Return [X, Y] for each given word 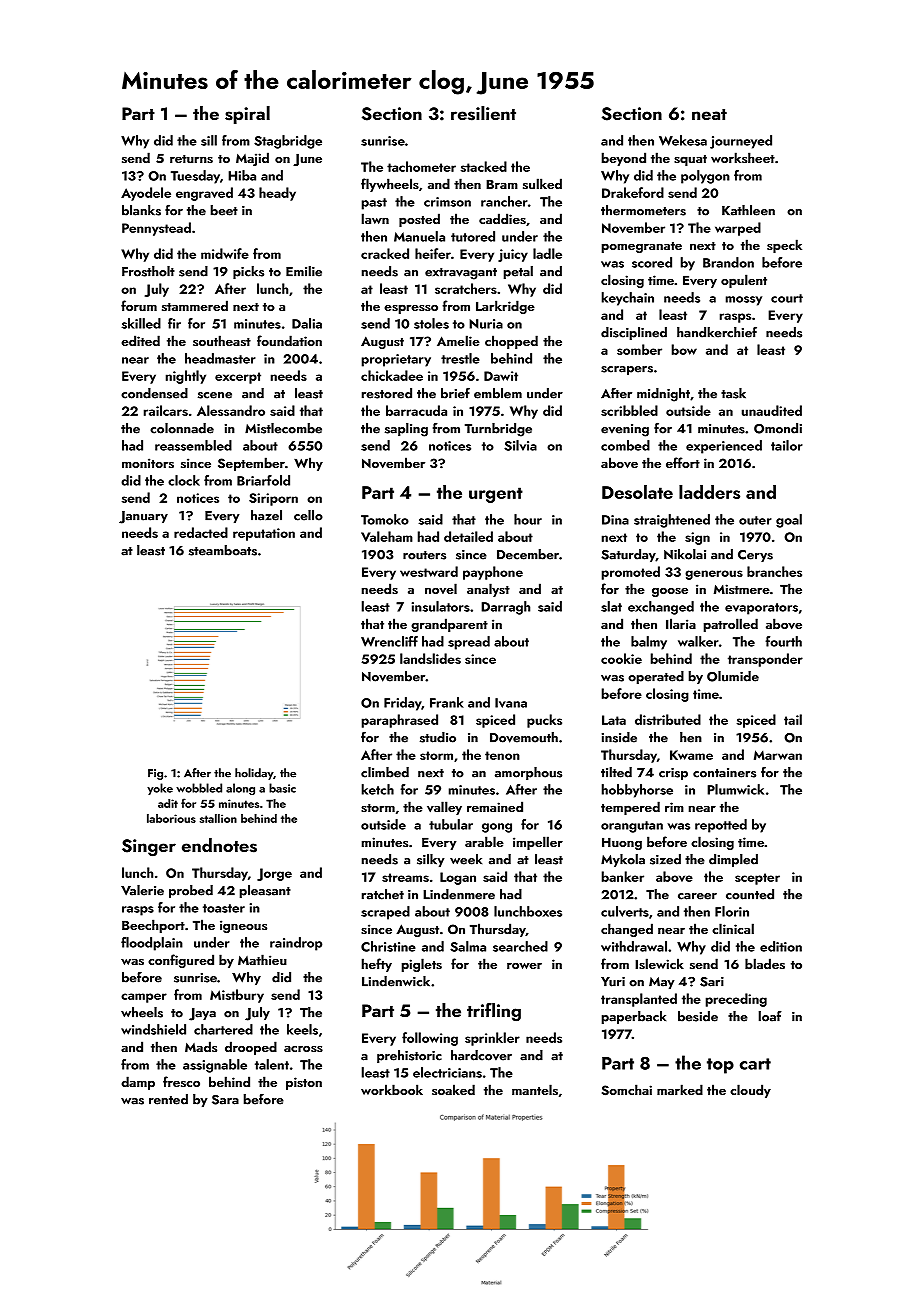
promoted [631, 573]
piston [304, 1083]
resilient [483, 113]
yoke [160, 789]
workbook [392, 1089]
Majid [252, 159]
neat [709, 114]
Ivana [511, 703]
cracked [385, 253]
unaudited [772, 410]
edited [140, 340]
